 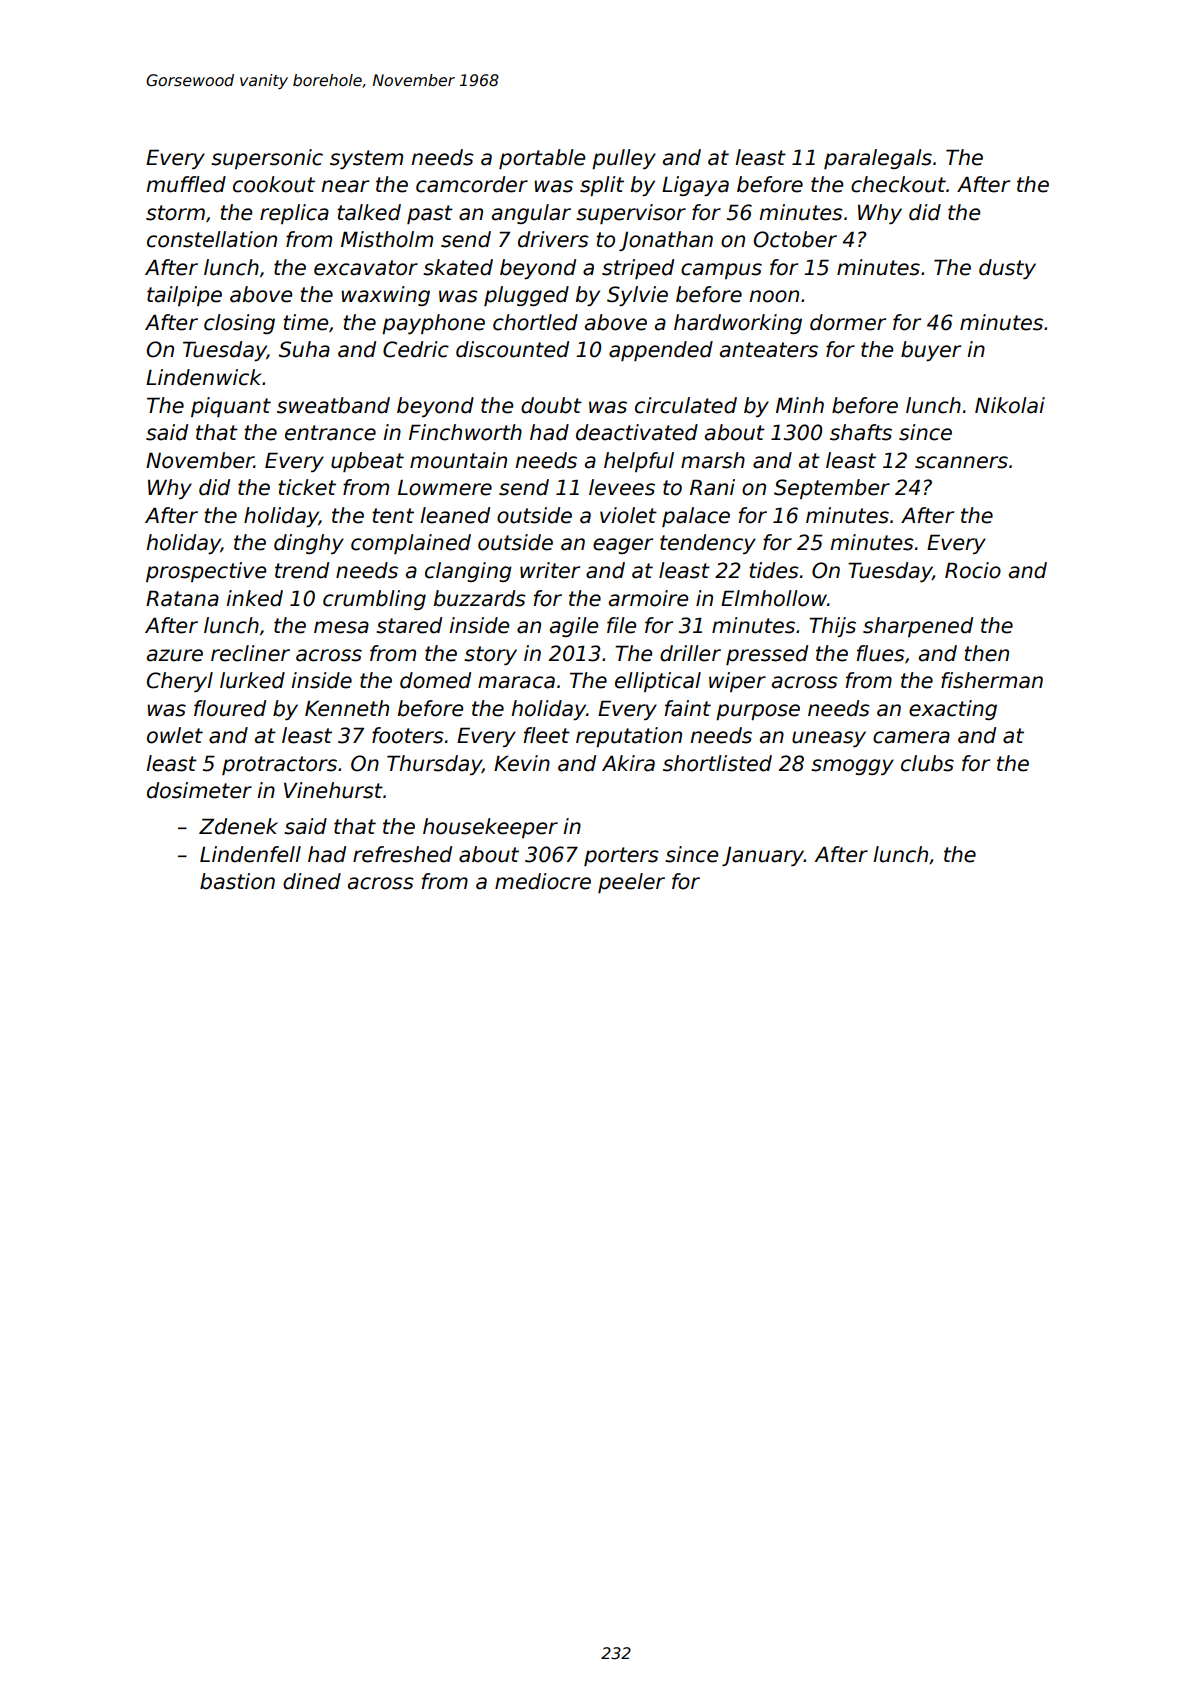 What do you see at coordinates (294, 214) in the page?
I see `replica` at bounding box center [294, 214].
